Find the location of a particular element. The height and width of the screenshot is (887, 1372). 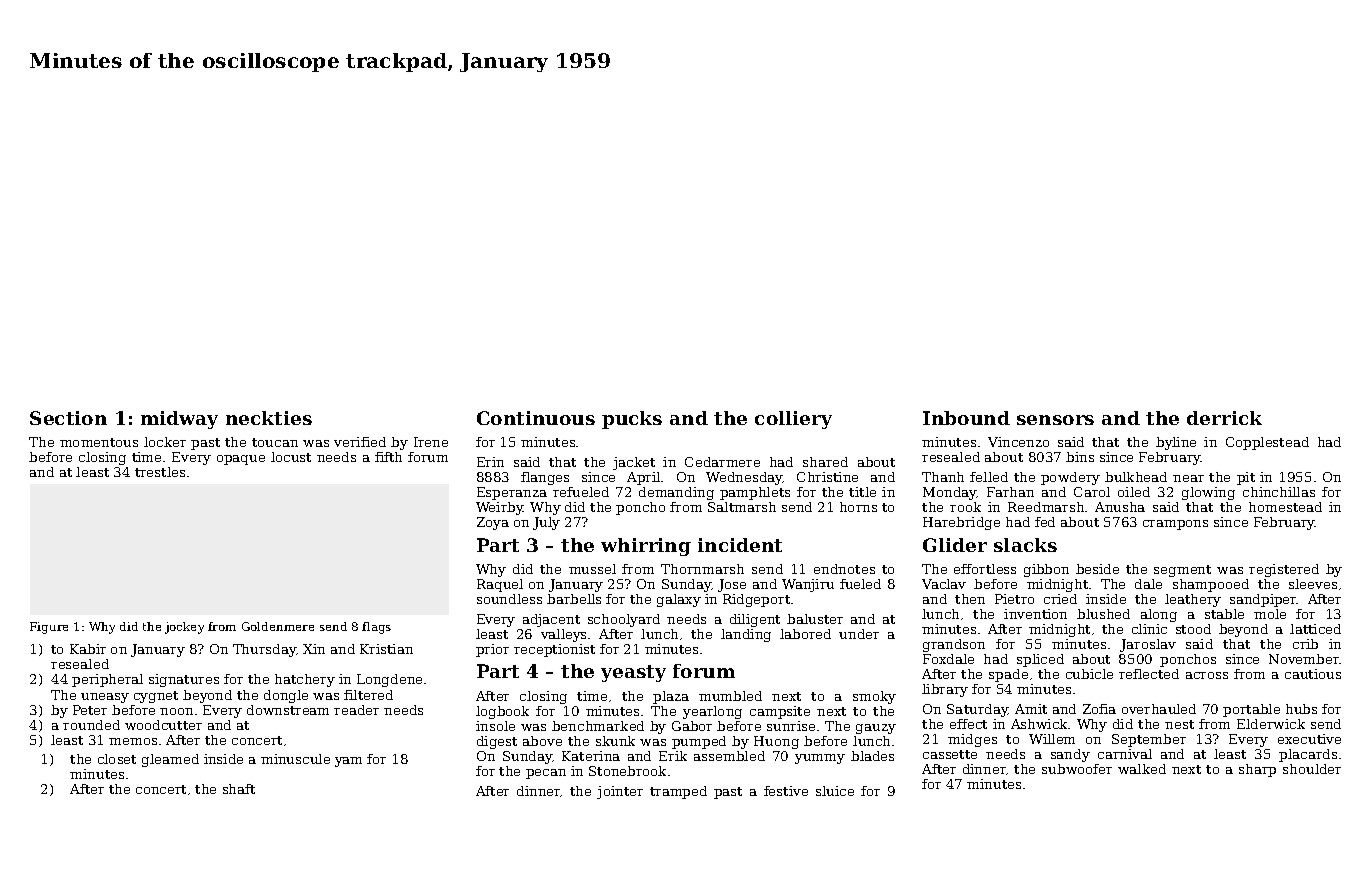

Jaroslav is located at coordinates (1148, 645).
